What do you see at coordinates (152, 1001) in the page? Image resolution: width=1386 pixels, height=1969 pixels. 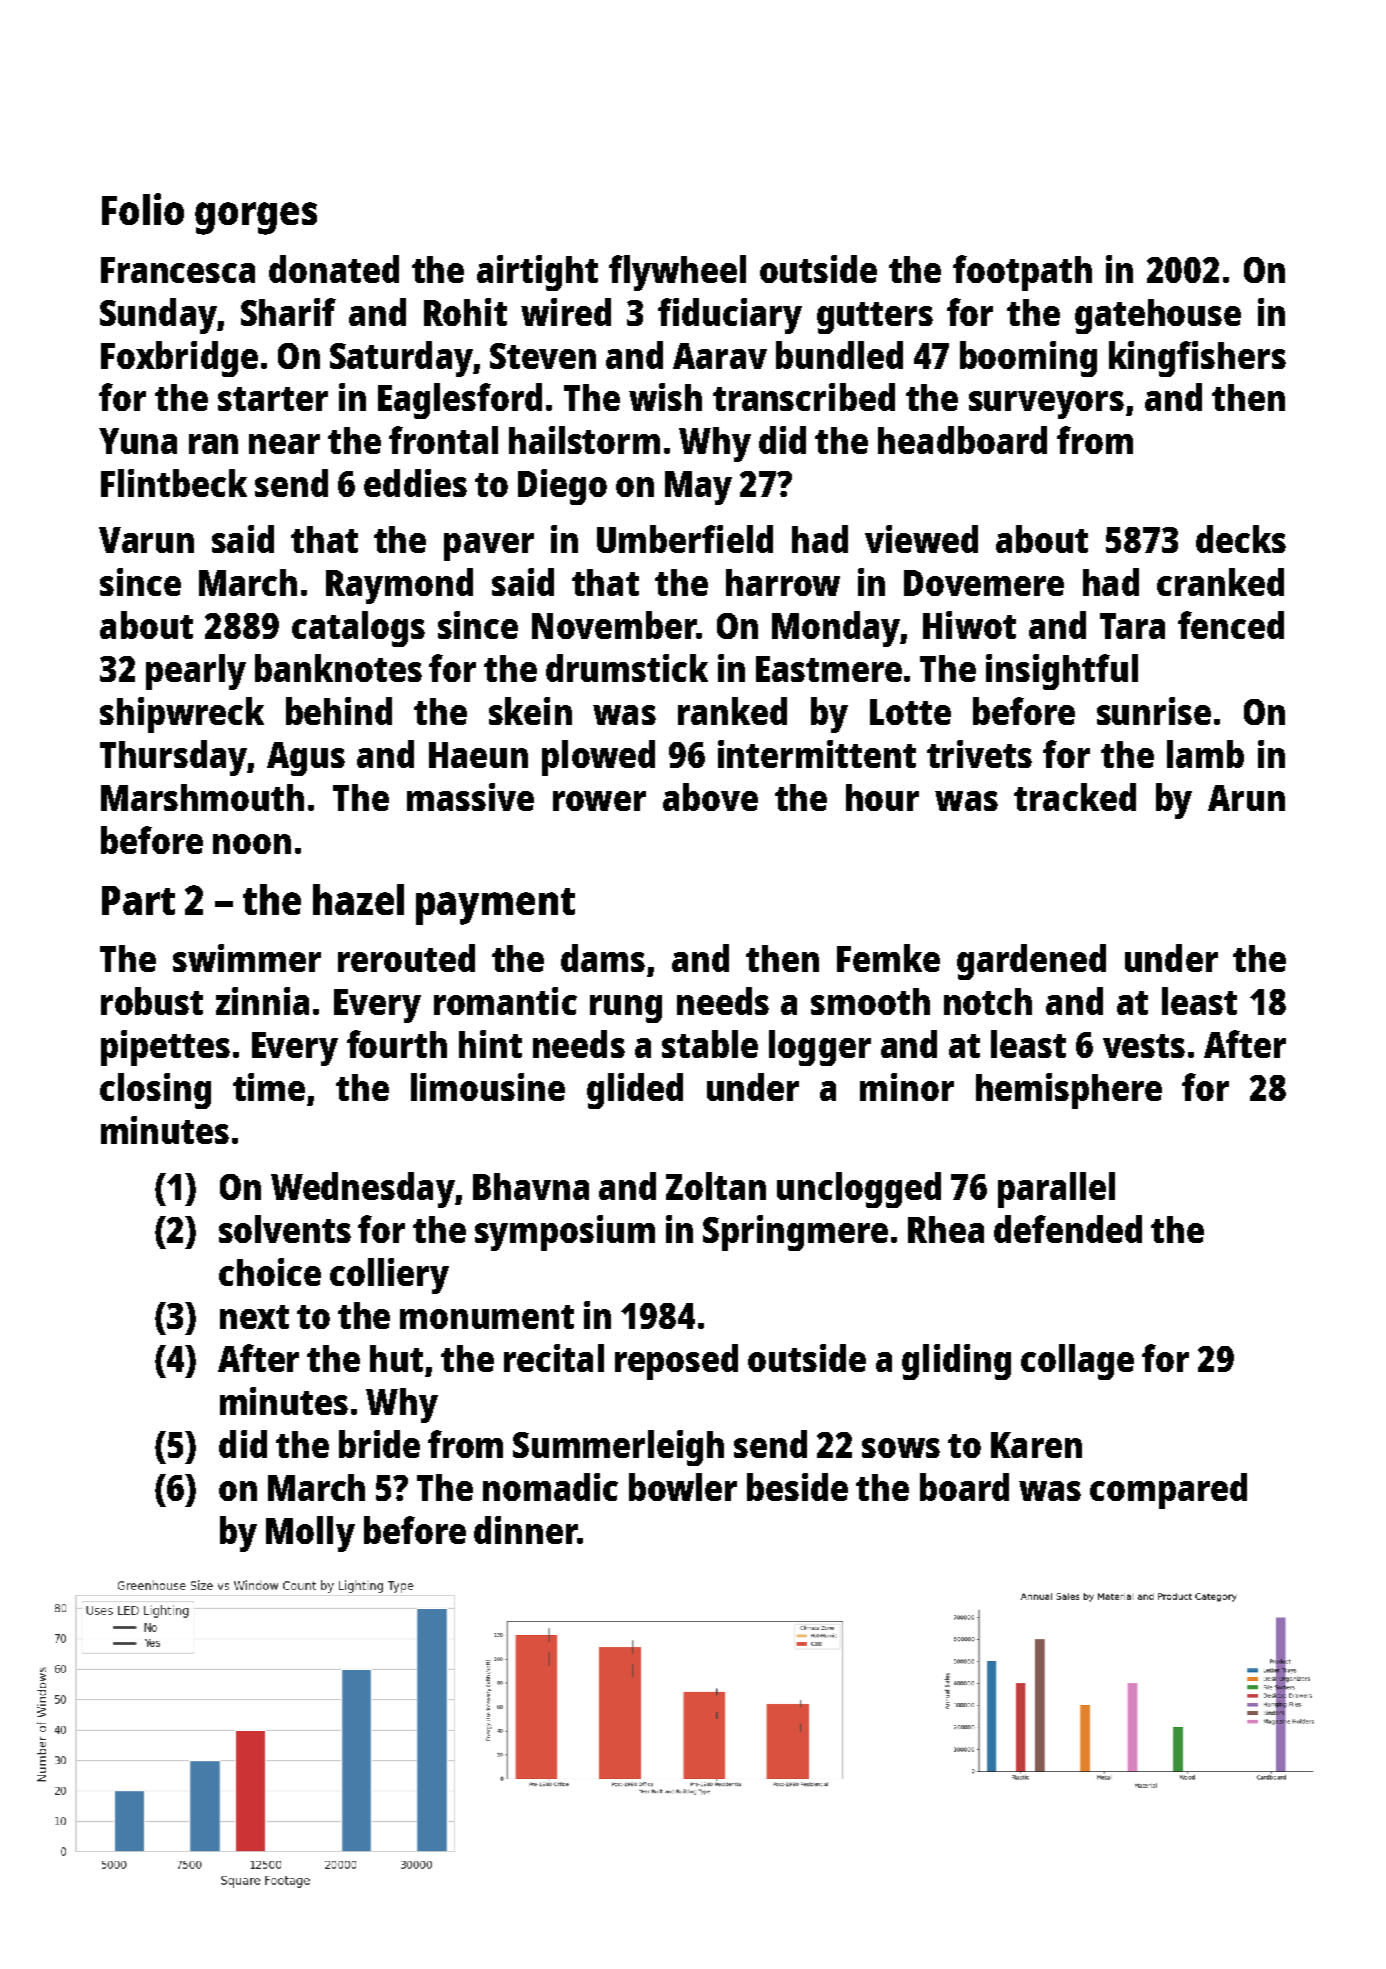 I see `robust` at bounding box center [152, 1001].
